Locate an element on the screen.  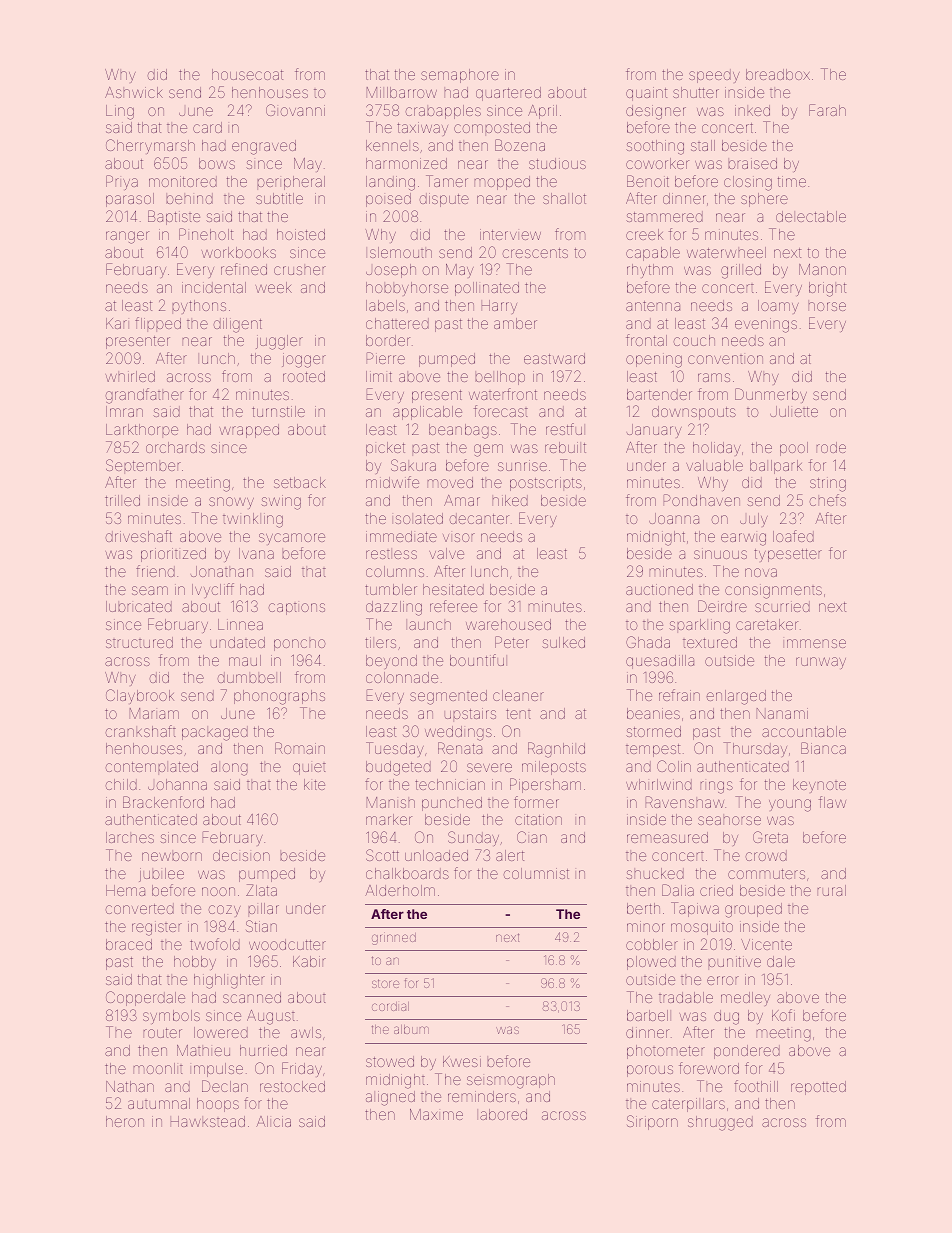
opening is located at coordinates (654, 360).
